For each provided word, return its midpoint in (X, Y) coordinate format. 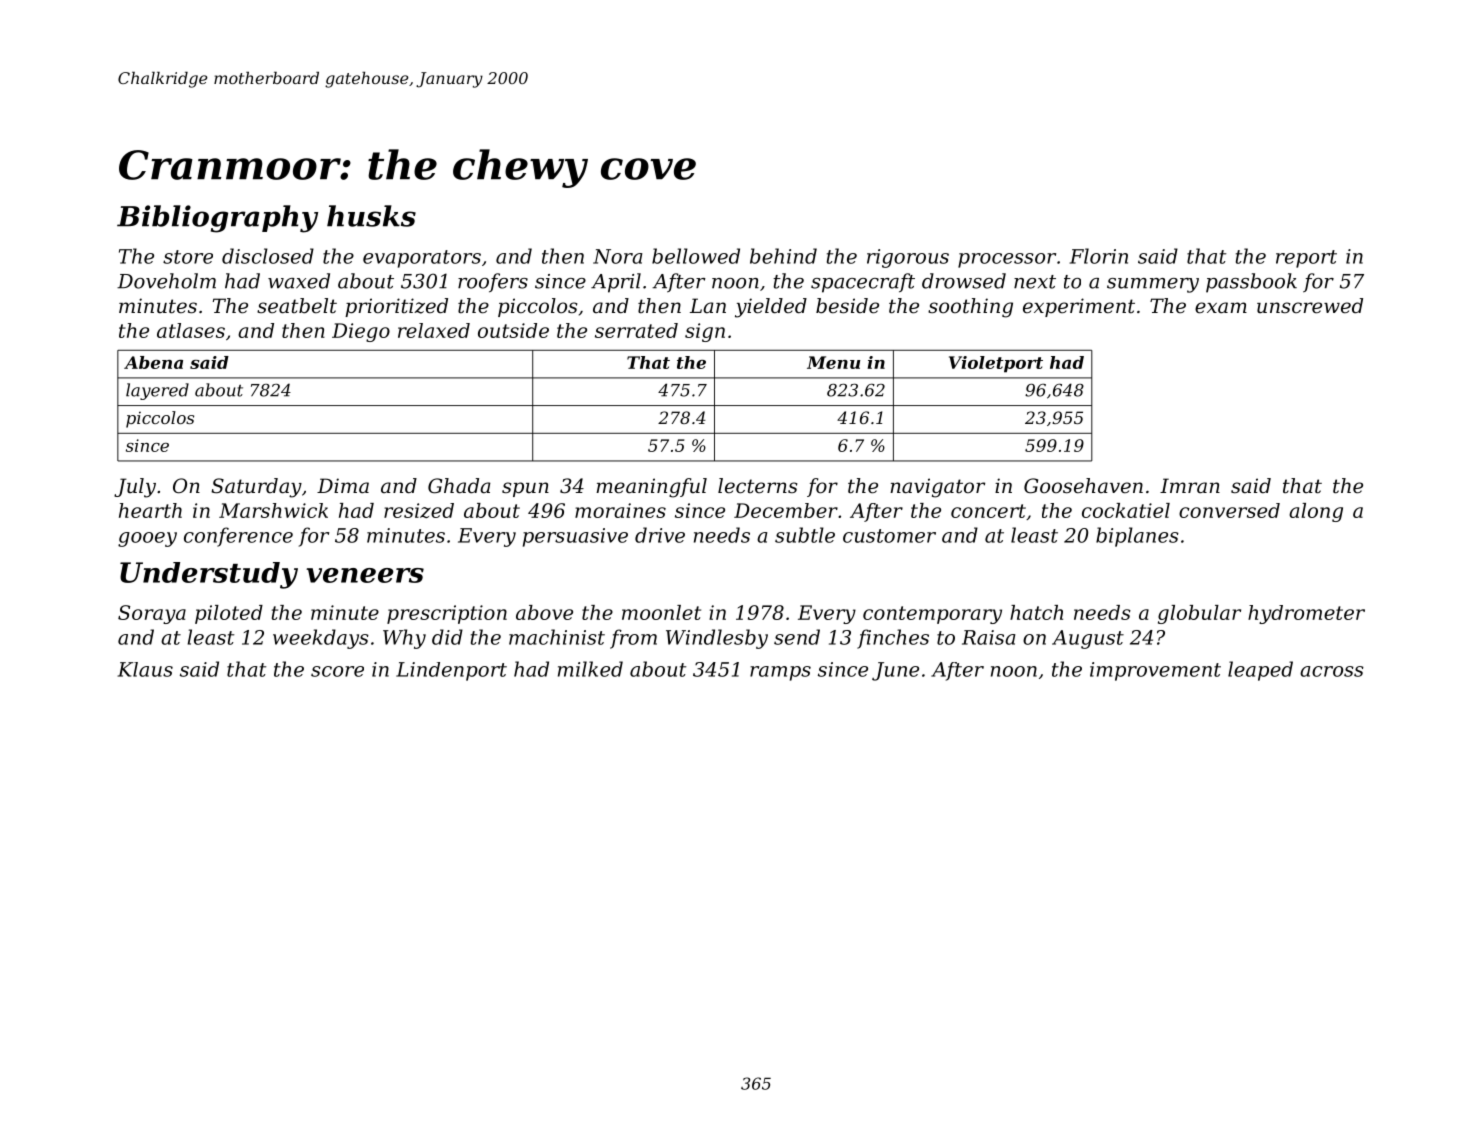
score (337, 671)
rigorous (908, 258)
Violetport (996, 364)
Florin (1099, 256)
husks (371, 216)
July (135, 488)
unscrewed (1310, 306)
